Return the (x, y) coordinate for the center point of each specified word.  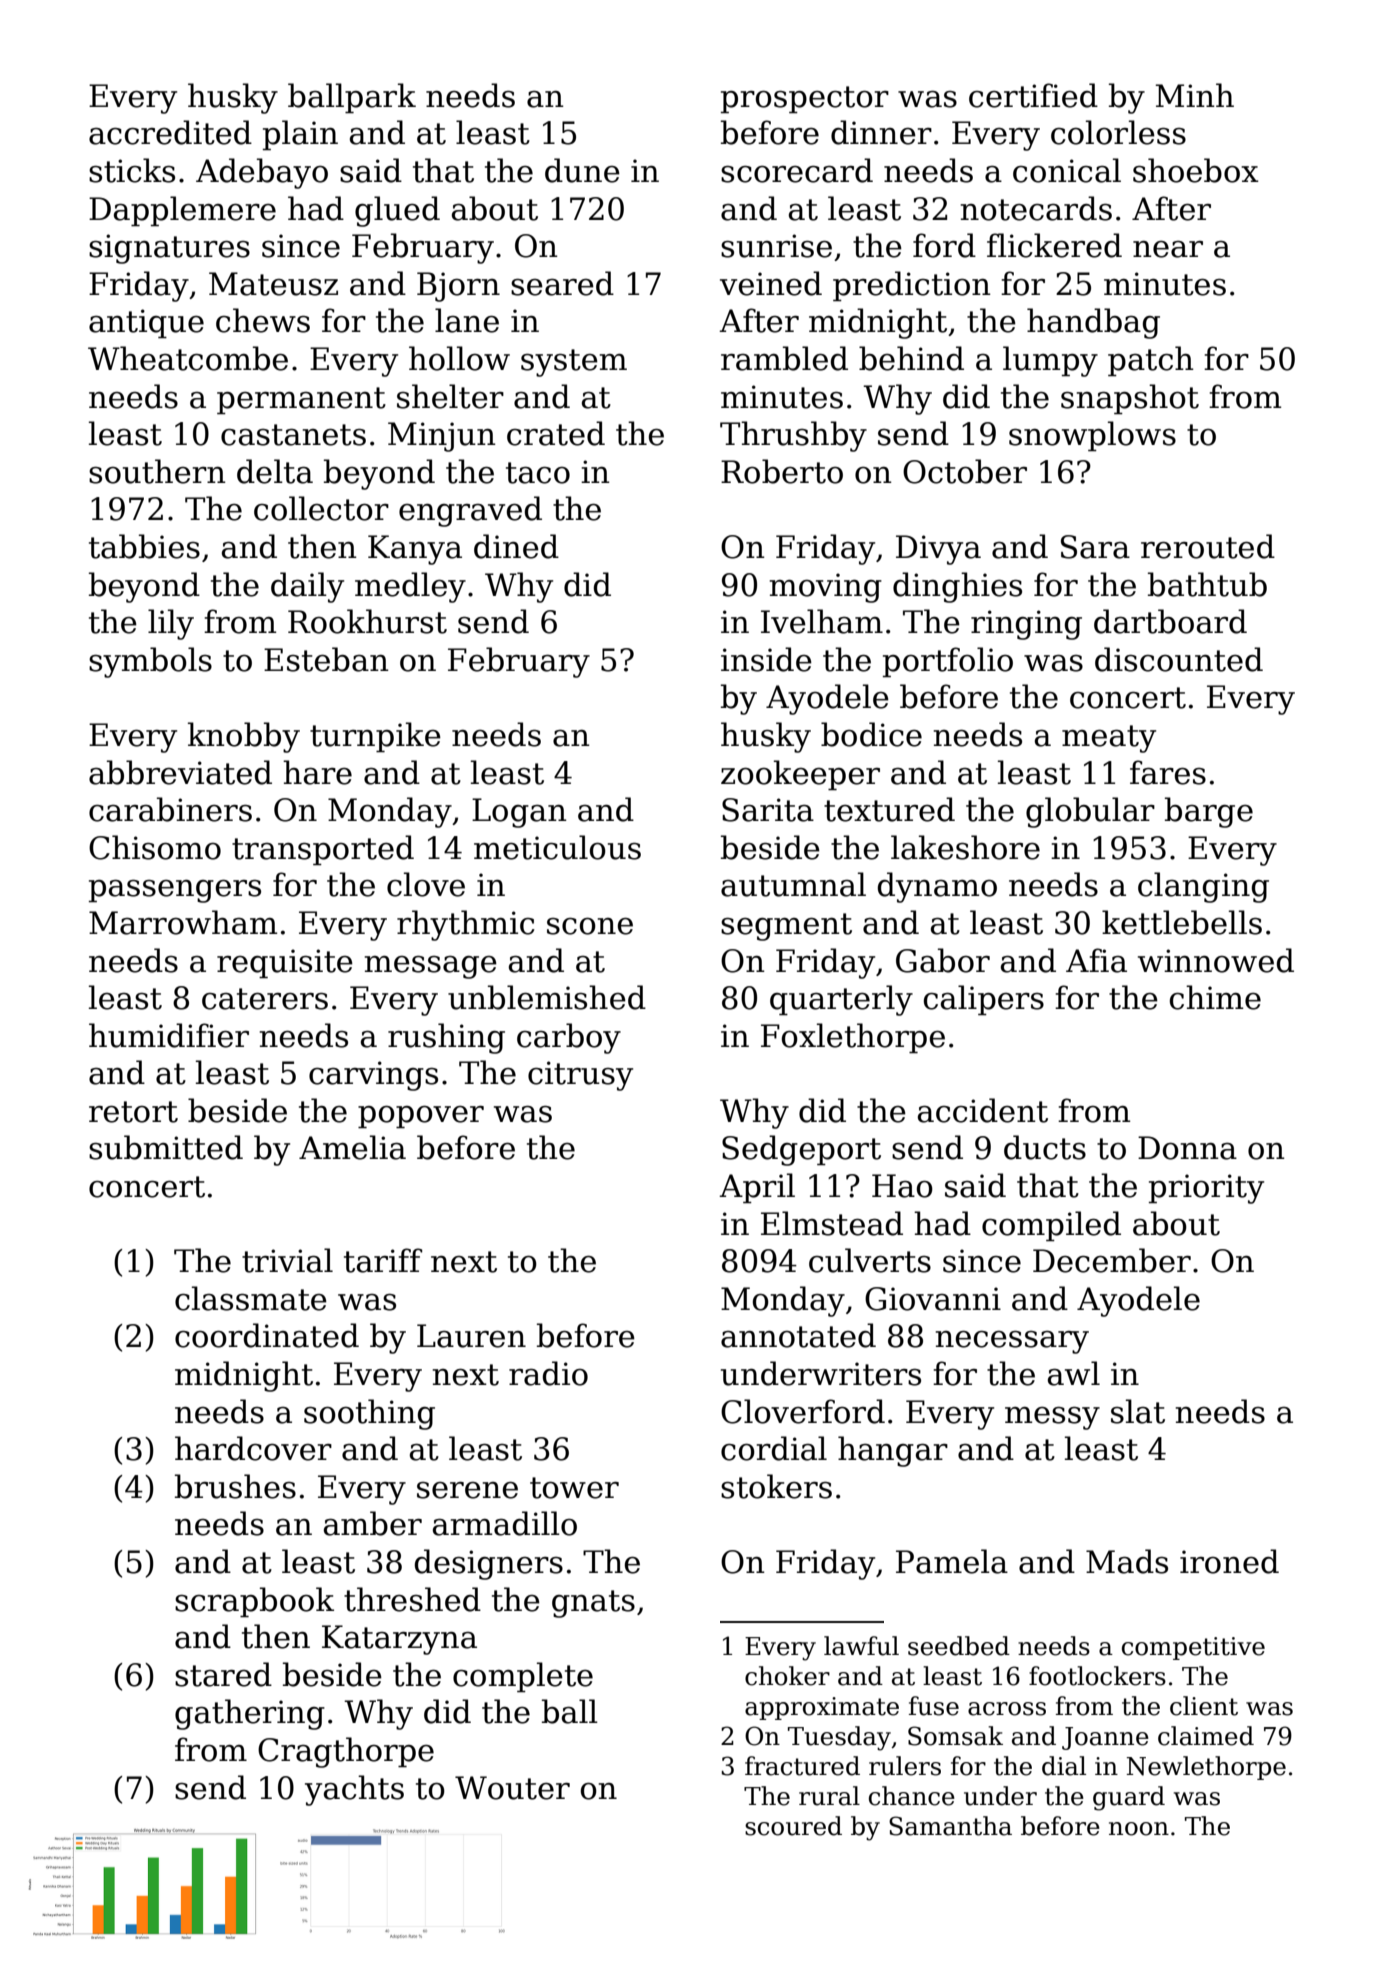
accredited (170, 132)
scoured (793, 1826)
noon (1139, 1829)
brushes (235, 1486)
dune (582, 170)
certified (1033, 95)
